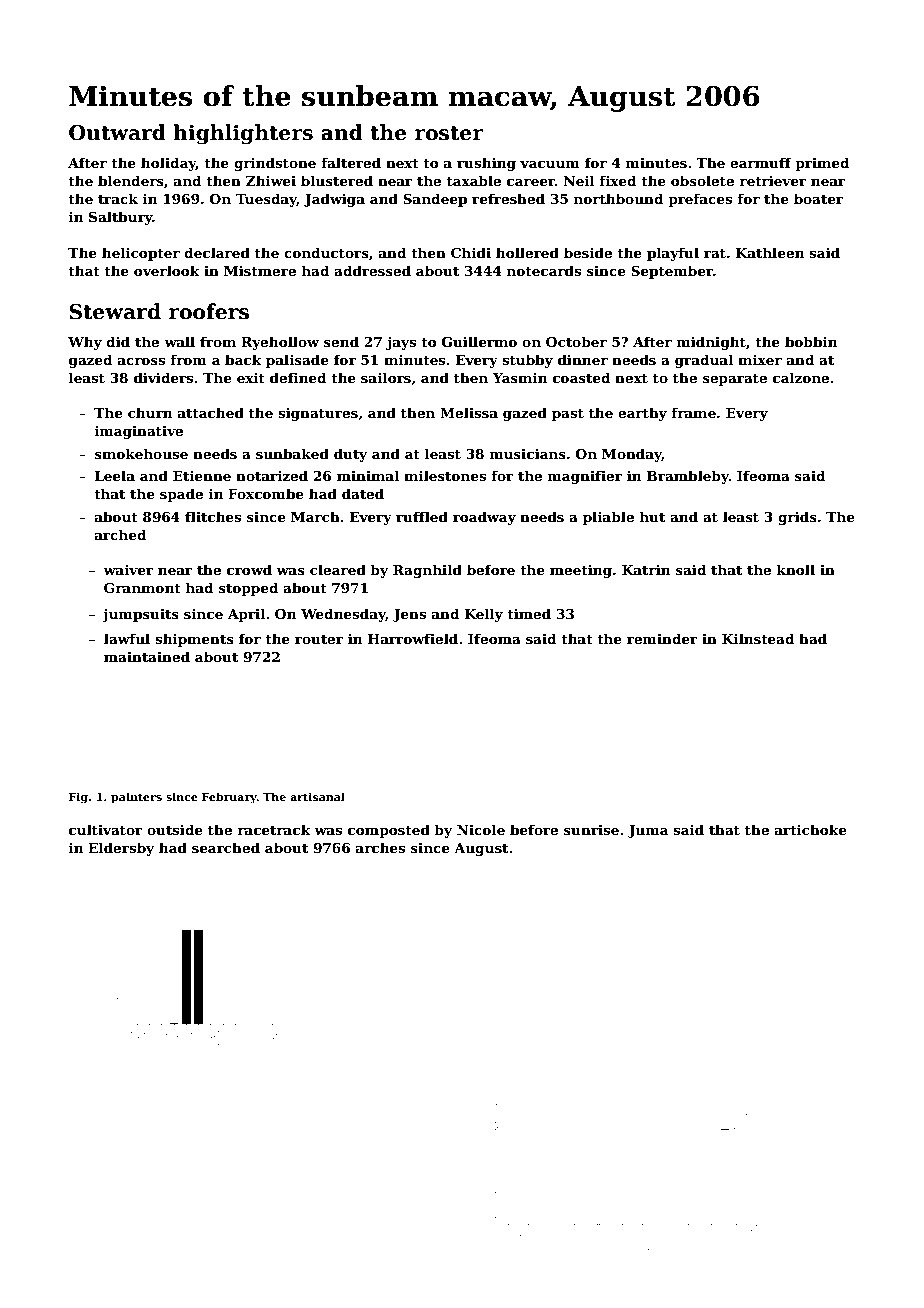 This screenshot has width=924, height=1308. I want to click on smokehouse, so click(141, 453).
